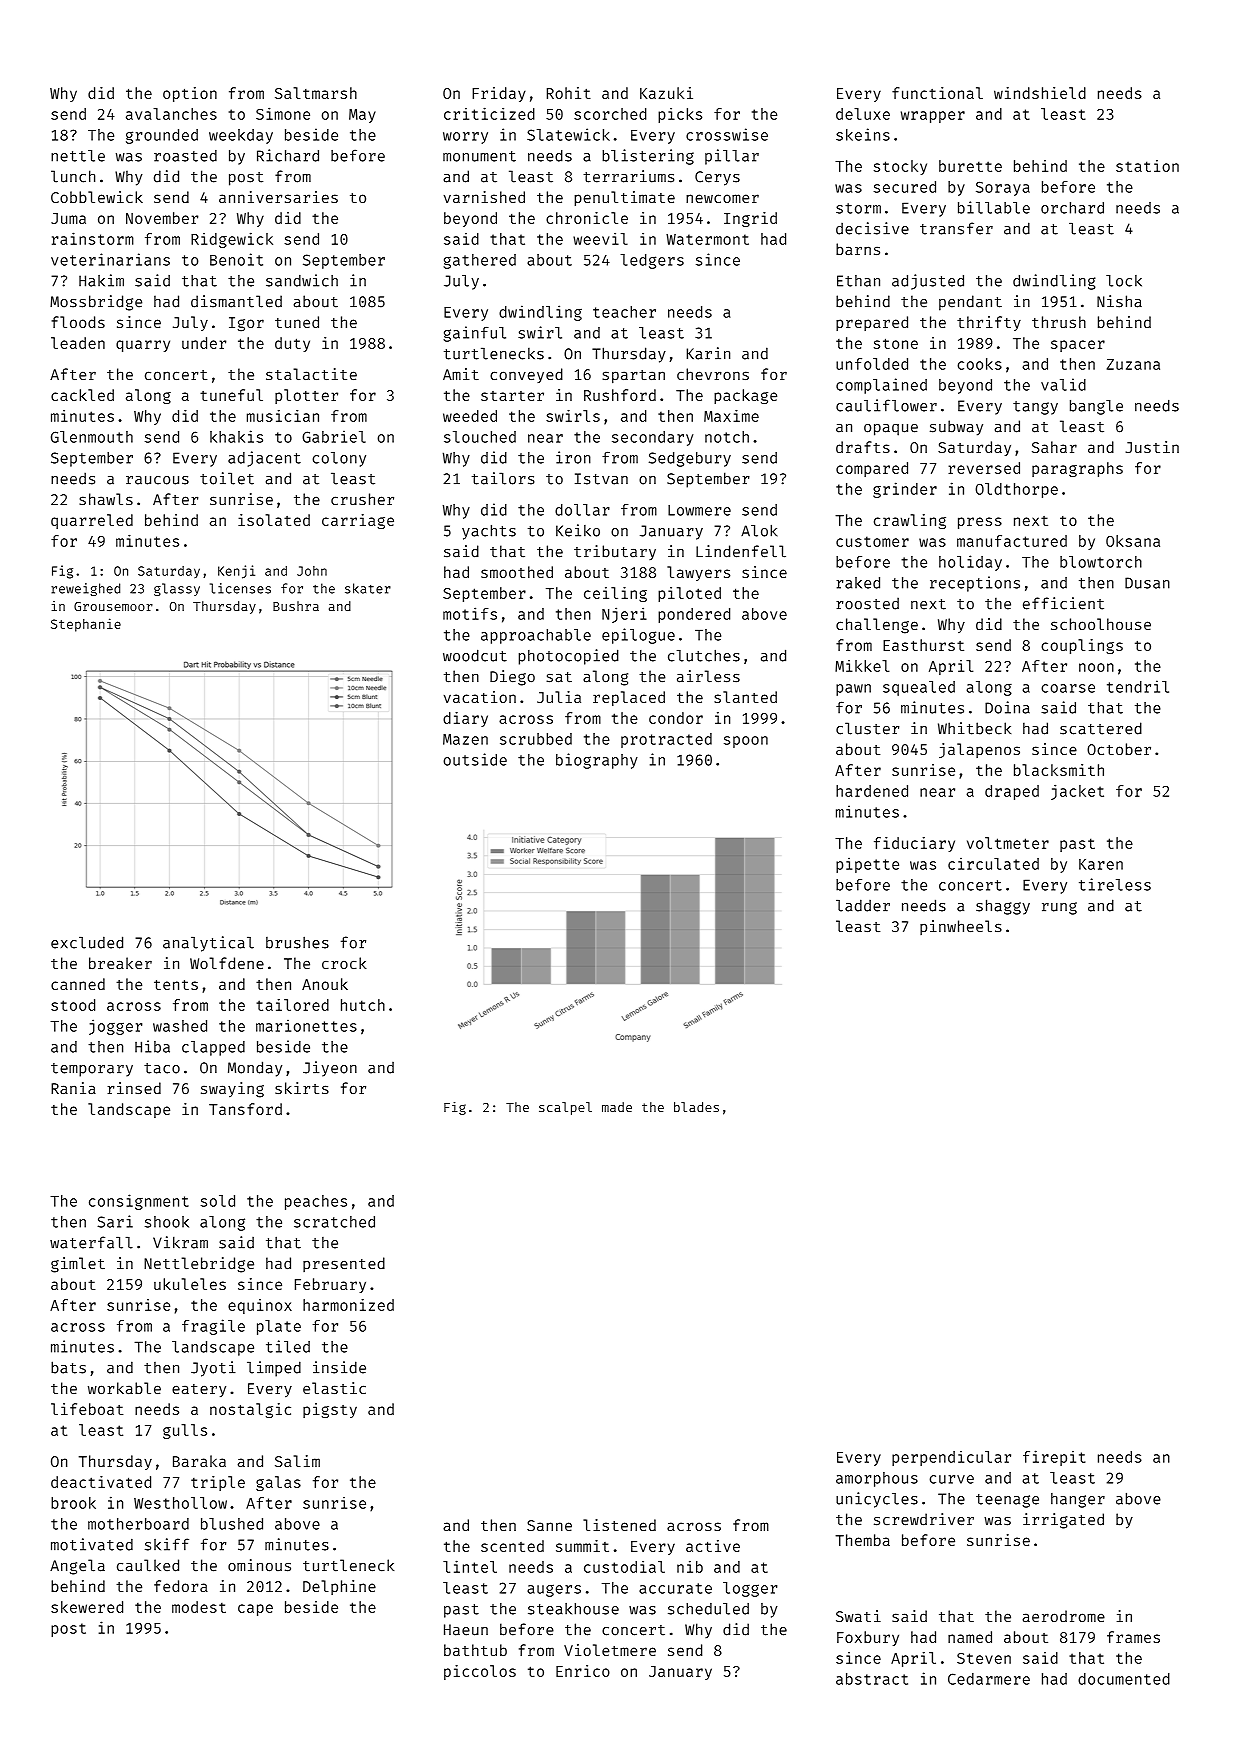 This screenshot has width=1234, height=1745. Describe the element at coordinates (470, 416) in the screenshot. I see `weeded` at that location.
